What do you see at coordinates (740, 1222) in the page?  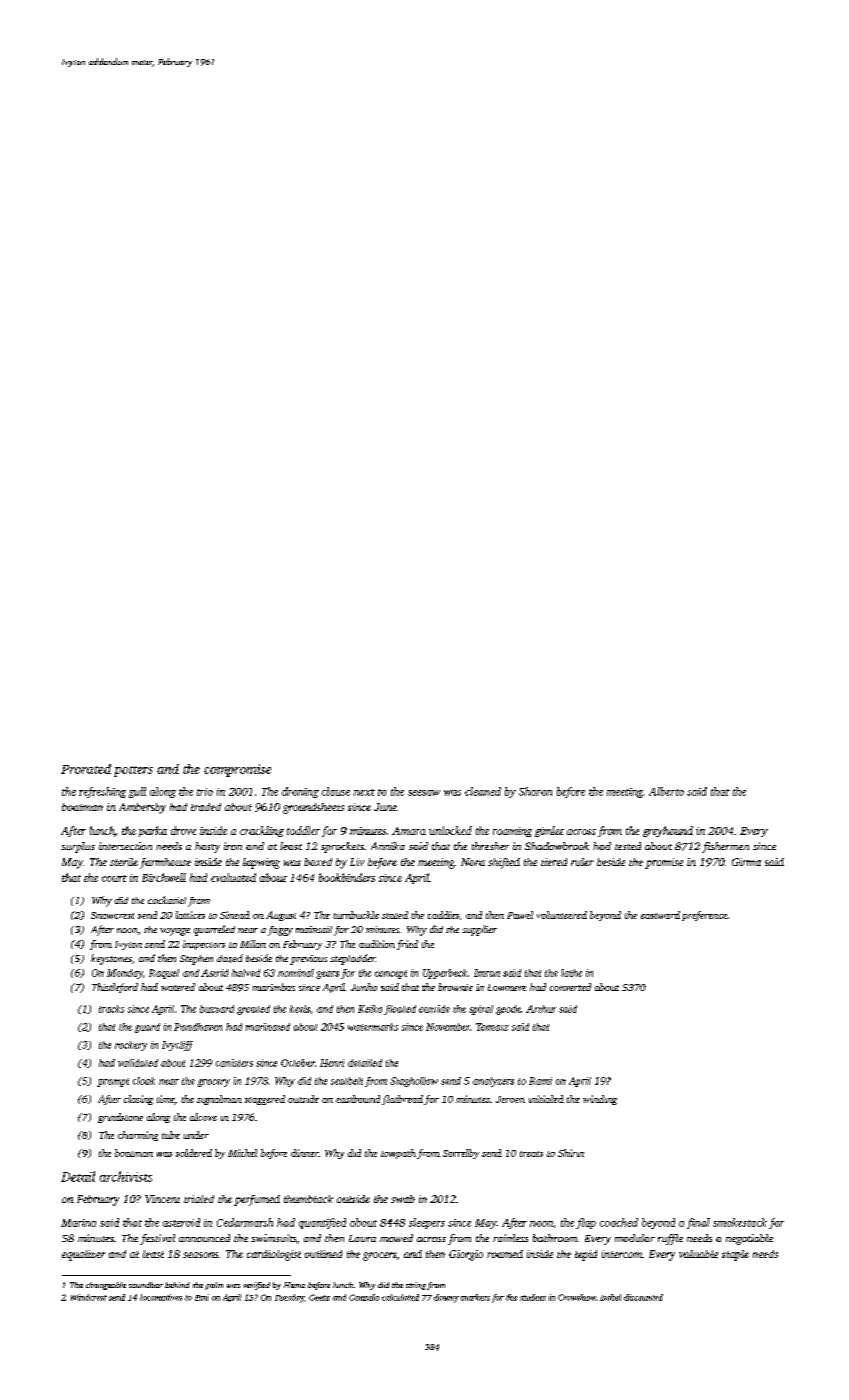 I see `smokestack` at bounding box center [740, 1222].
